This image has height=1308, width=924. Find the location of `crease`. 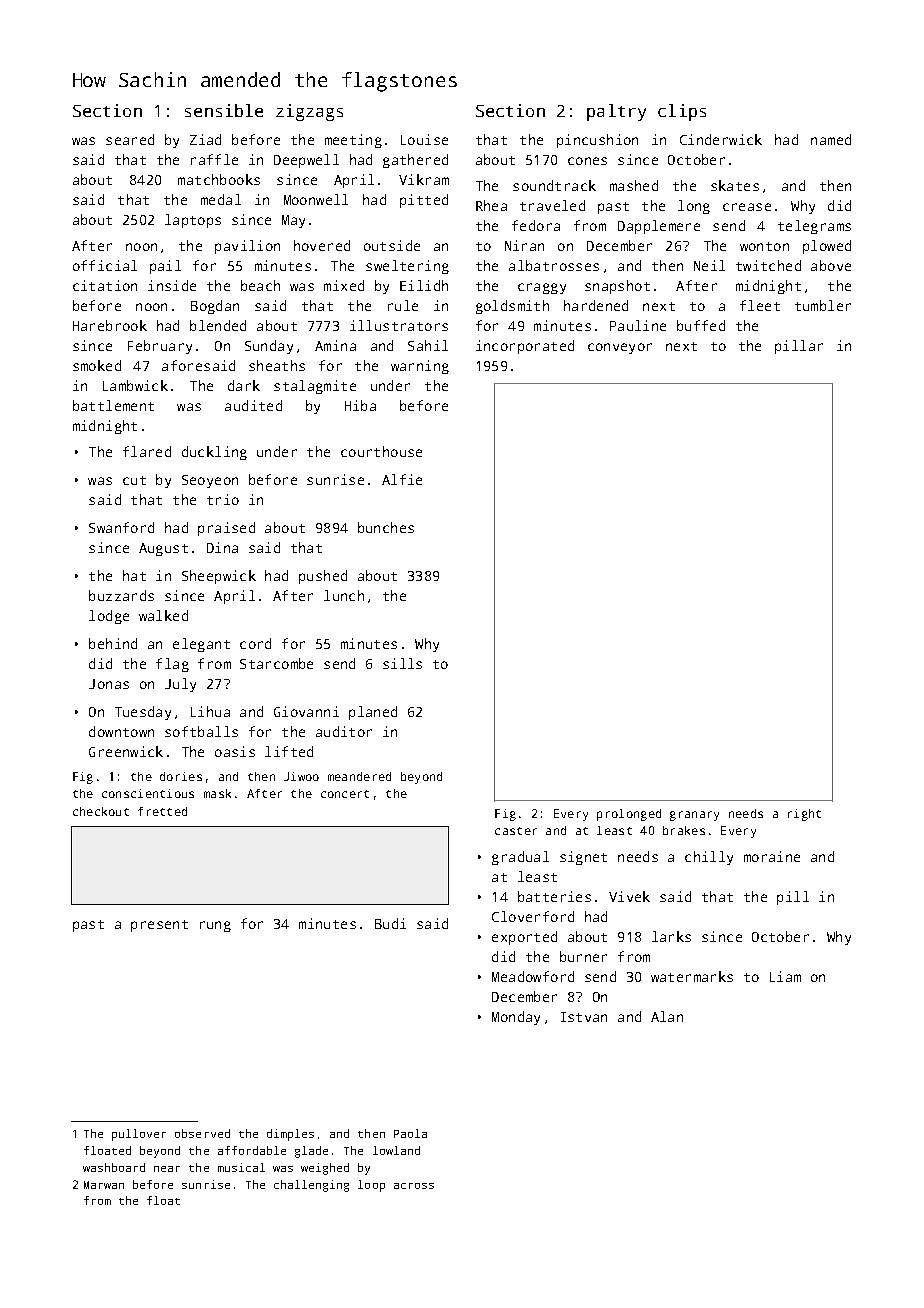

crease is located at coordinates (747, 207).
